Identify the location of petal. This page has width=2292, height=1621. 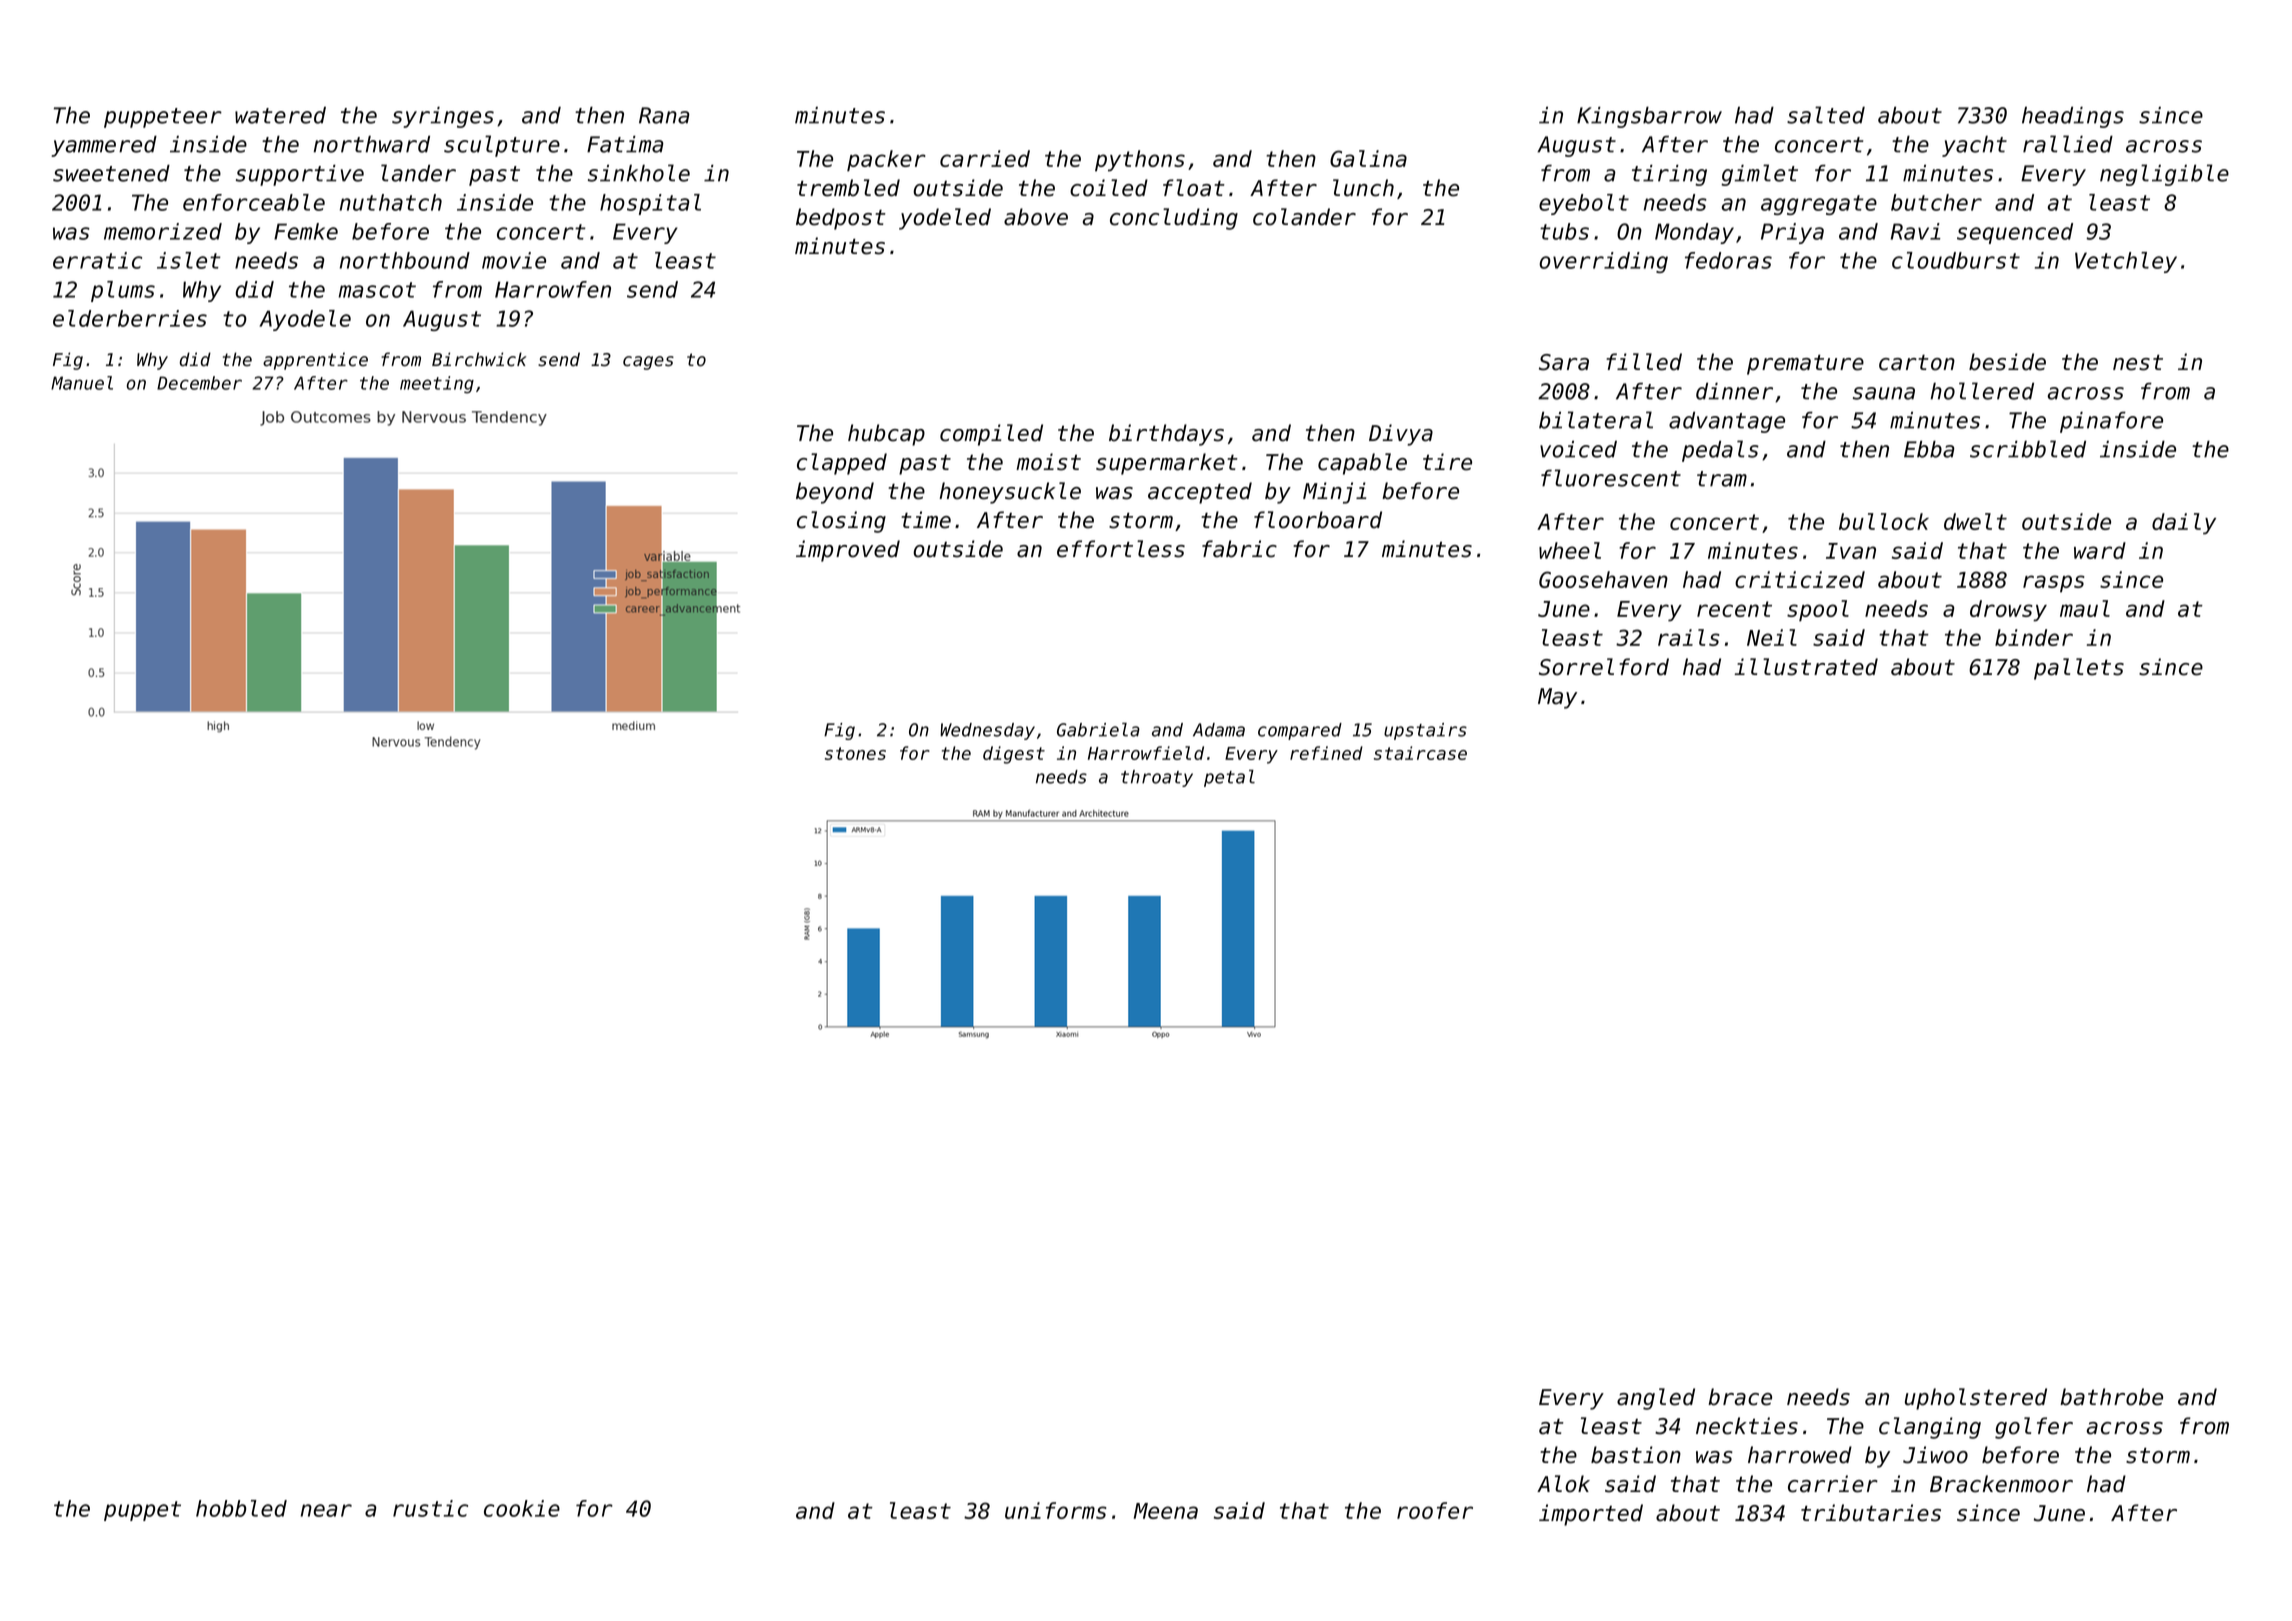
(1229, 778).
